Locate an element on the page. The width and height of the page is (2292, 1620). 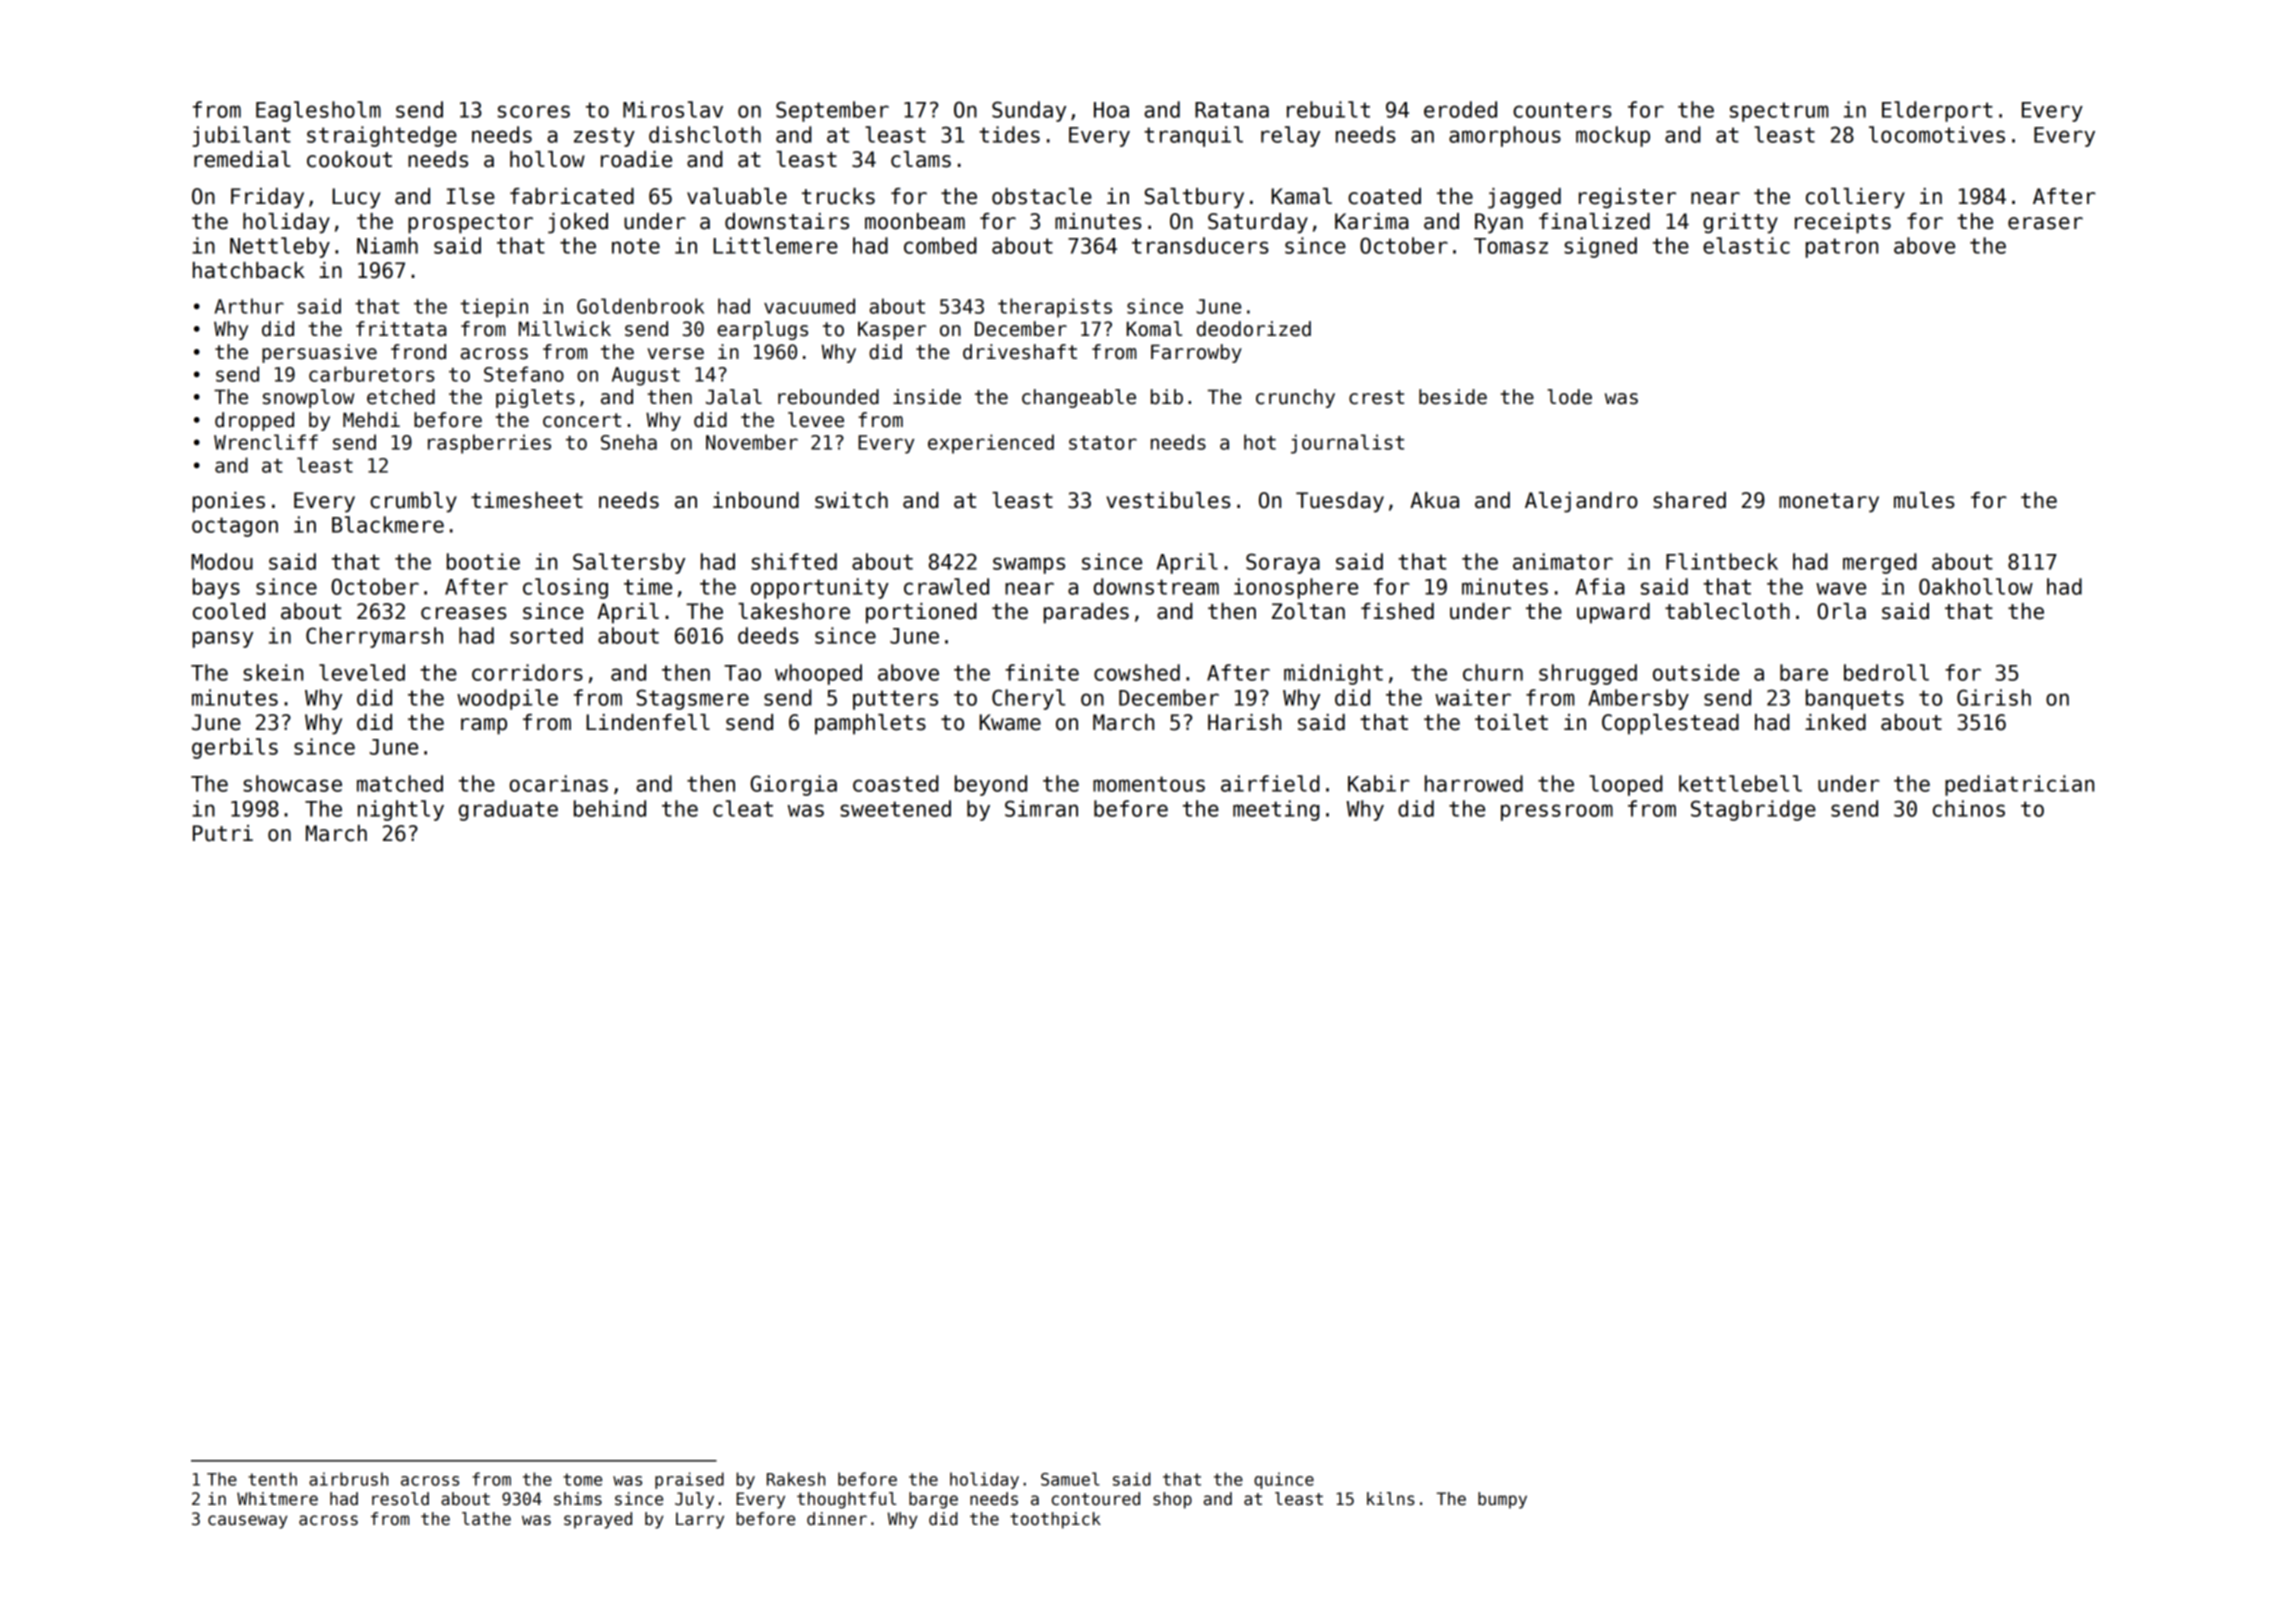
opportunity is located at coordinates (820, 588).
